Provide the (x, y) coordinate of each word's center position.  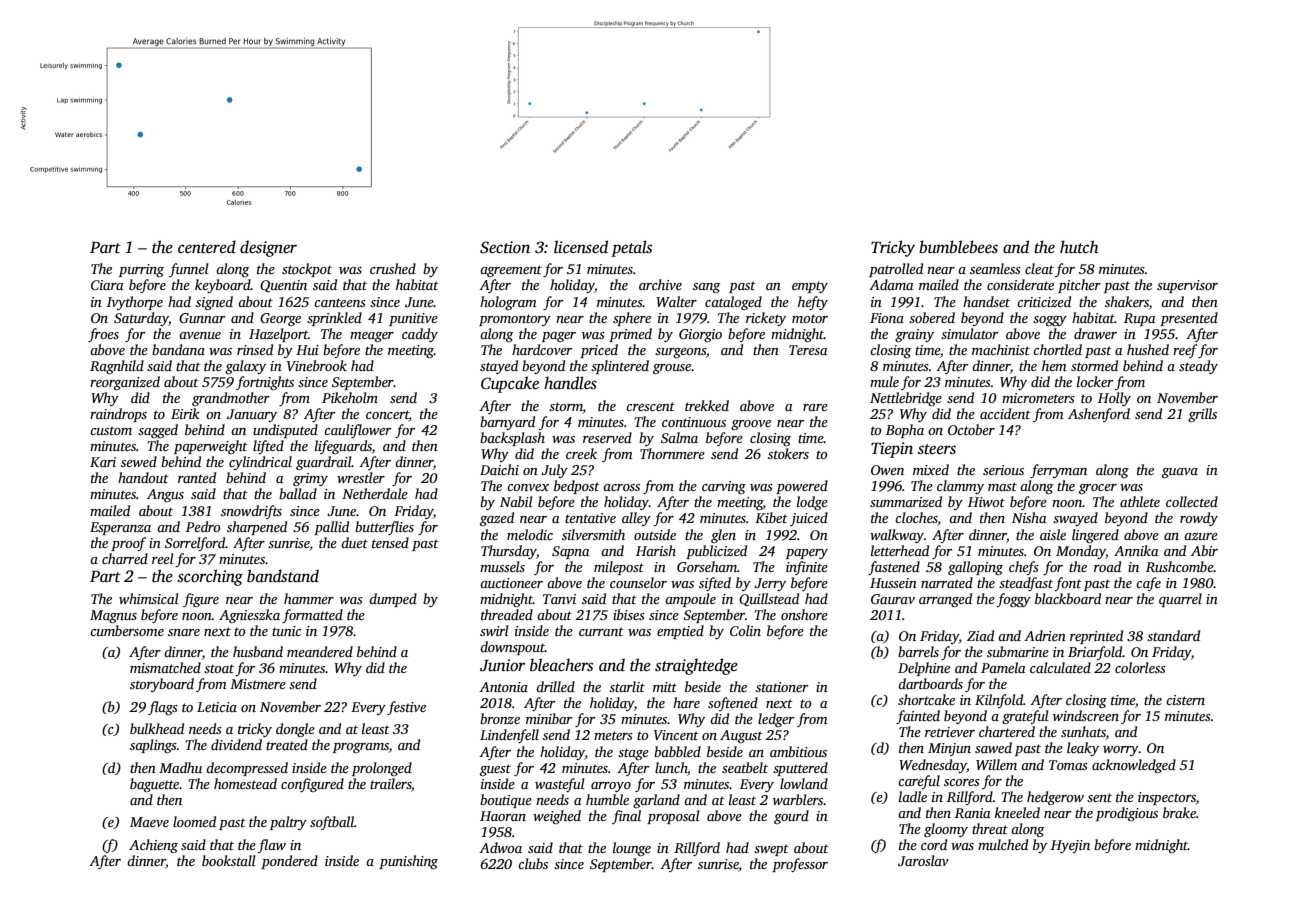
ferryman (1058, 471)
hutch (1079, 247)
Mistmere (258, 684)
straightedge (696, 666)
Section (505, 247)
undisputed (285, 431)
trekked (707, 405)
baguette (155, 785)
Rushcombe (1180, 566)
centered (207, 247)
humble (607, 799)
